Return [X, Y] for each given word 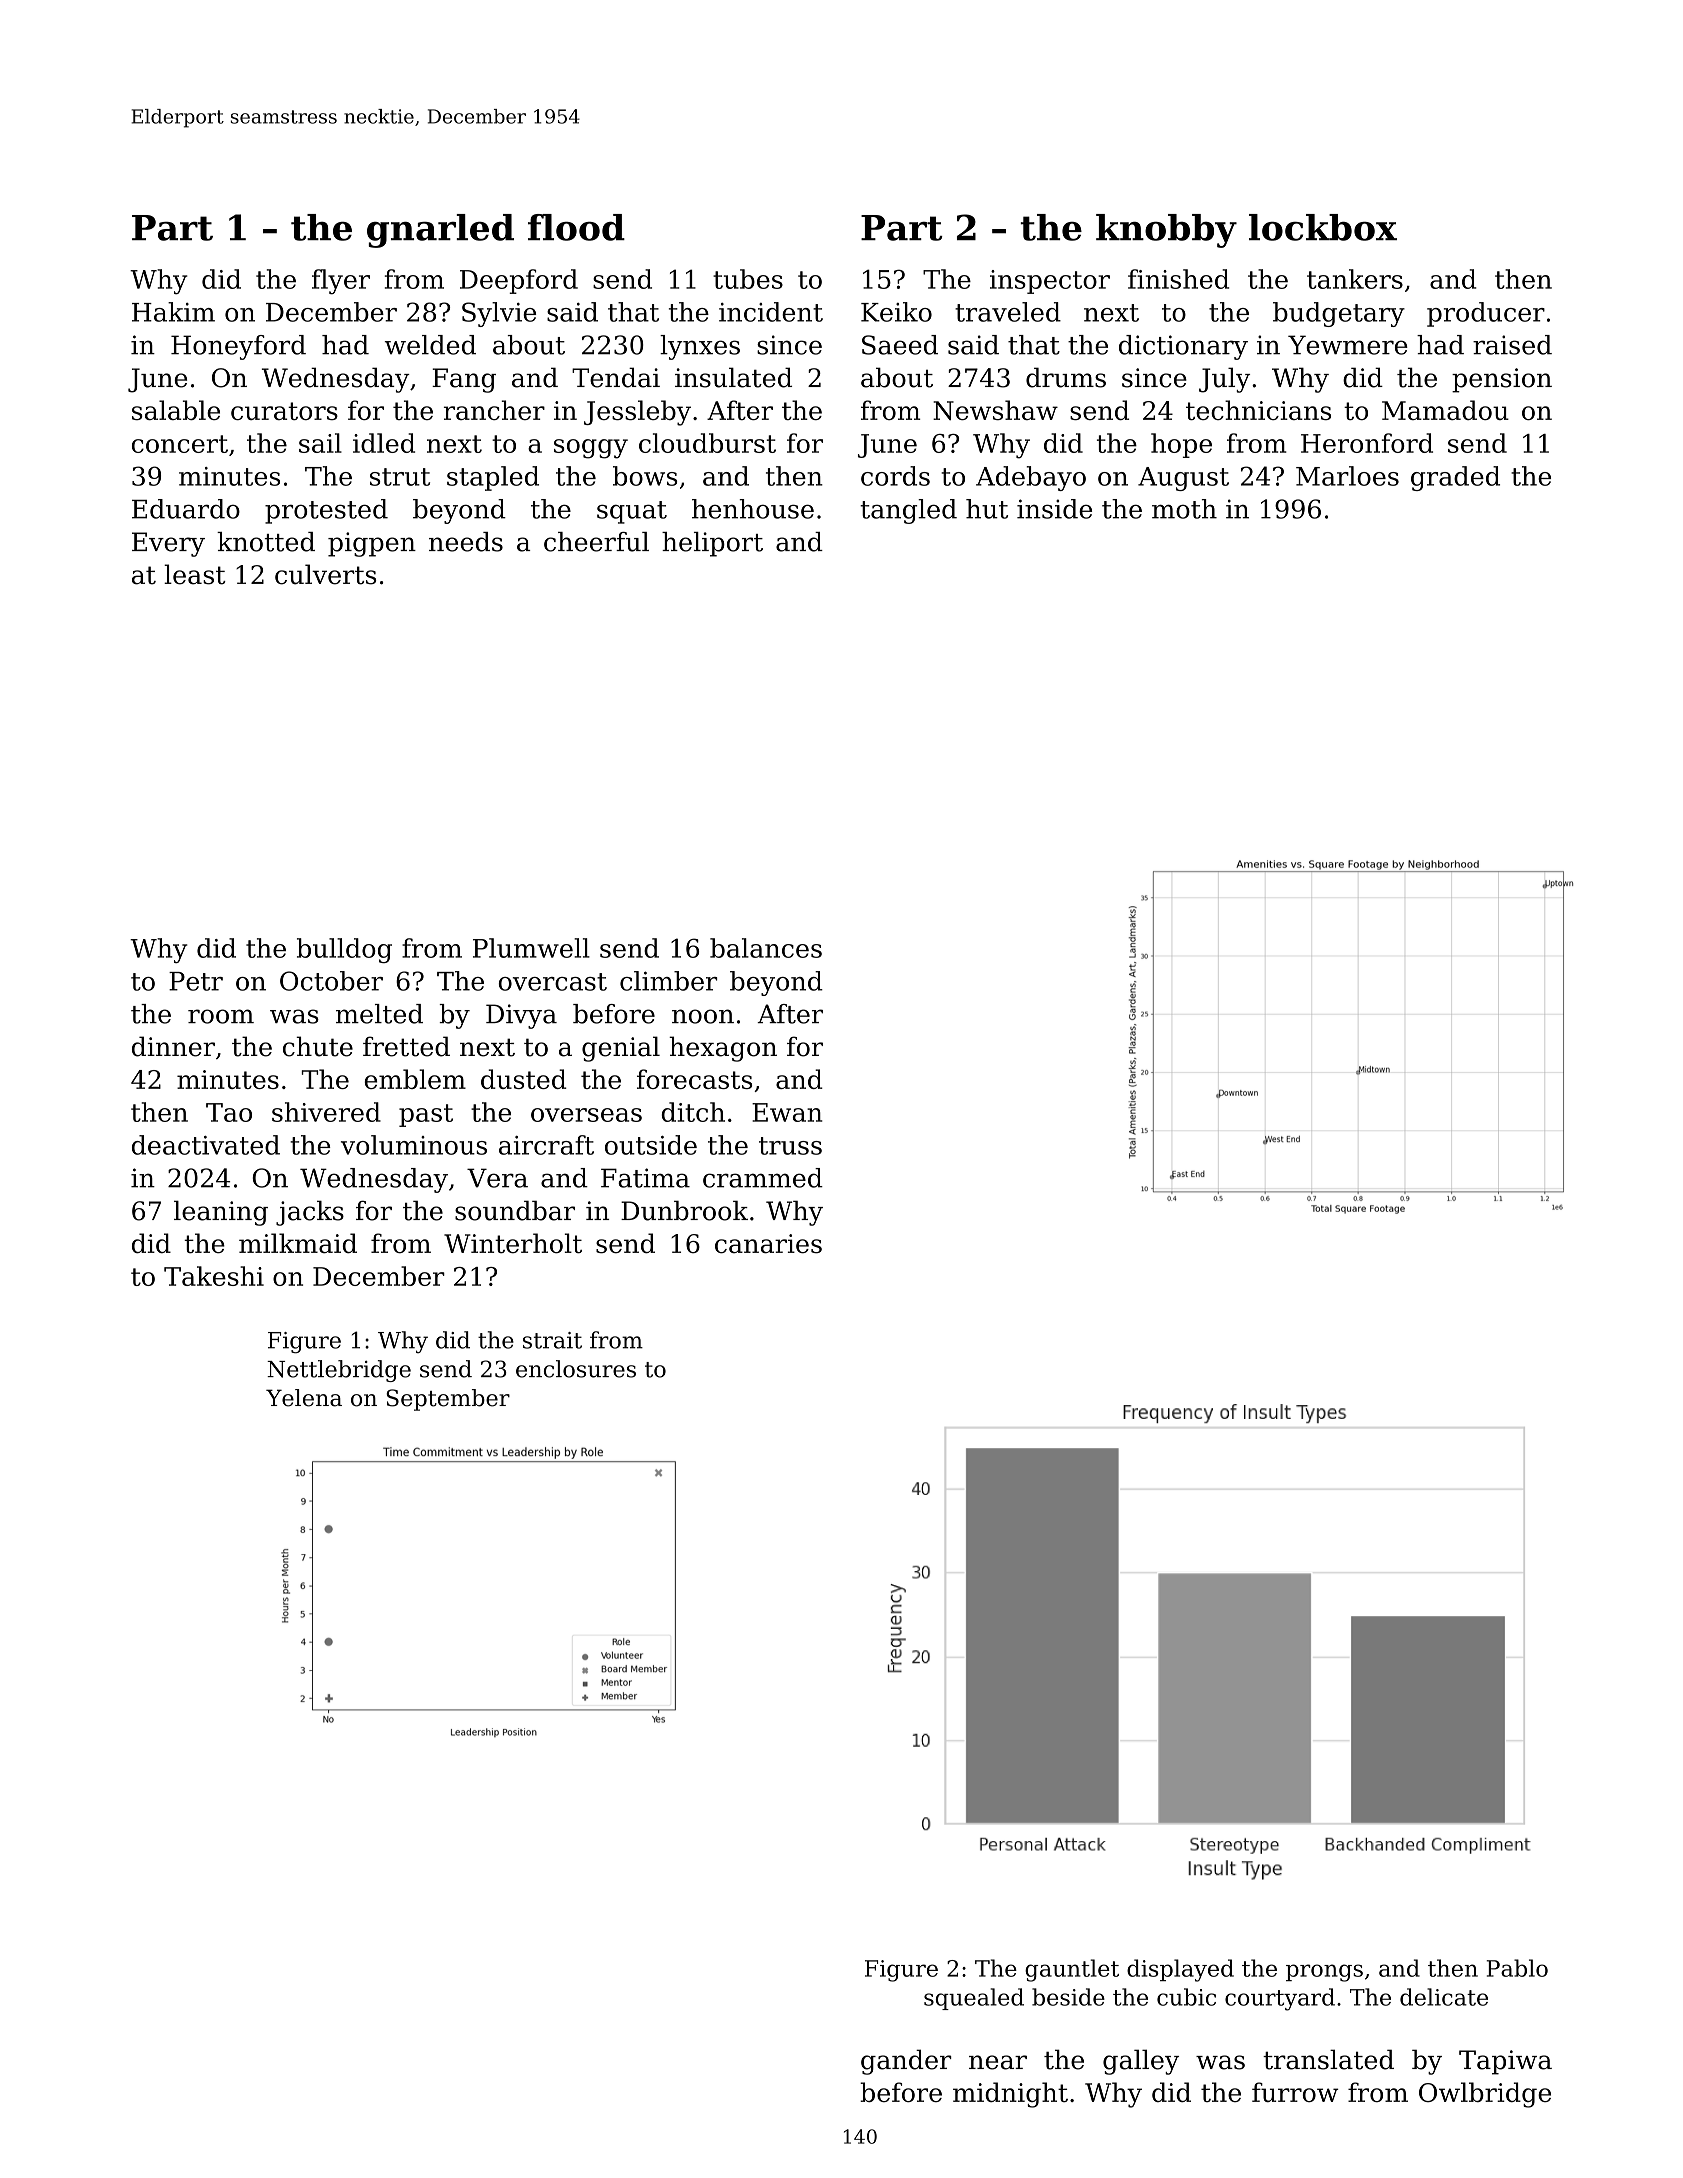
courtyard [1280, 1999]
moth [1184, 509]
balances [766, 948]
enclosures [576, 1369]
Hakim [173, 312]
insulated [733, 377]
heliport [712, 544]
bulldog [344, 950]
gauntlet [1072, 1970]
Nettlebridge [339, 1371]
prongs [1324, 1973]
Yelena [304, 1398]
